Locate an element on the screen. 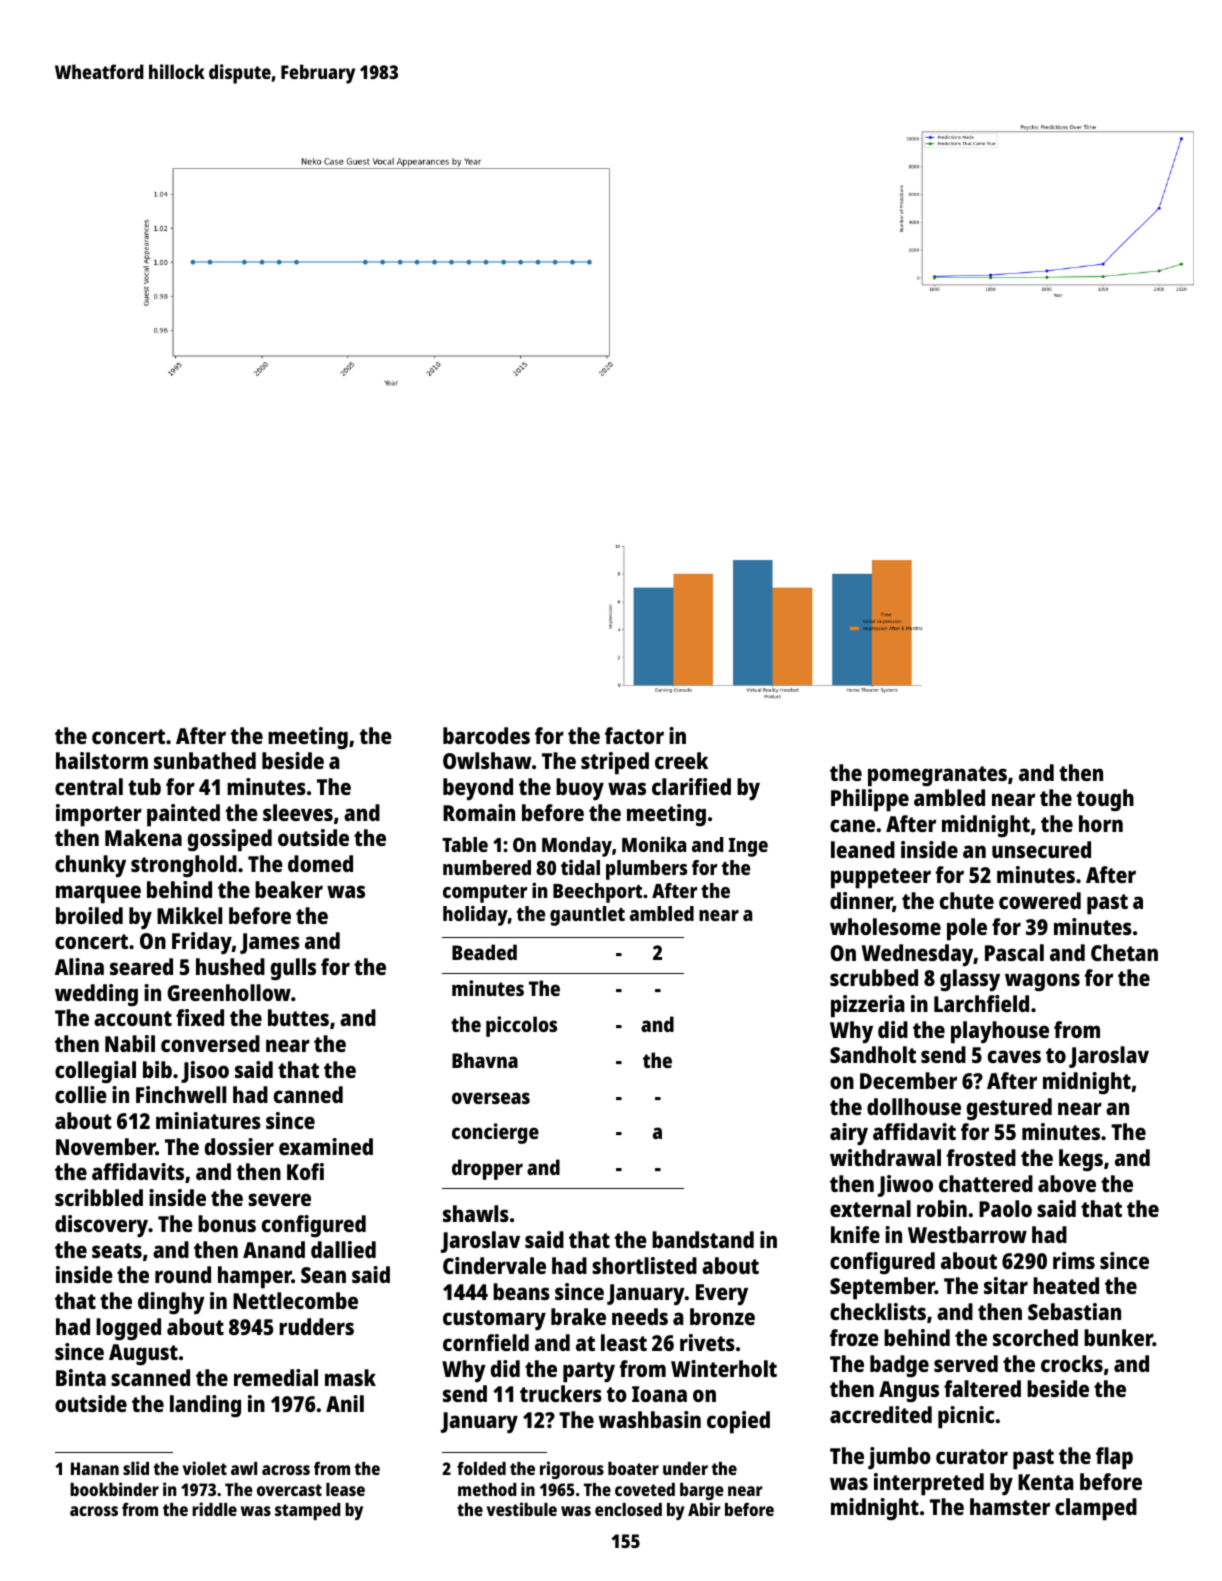 The image size is (1222, 1581). factor is located at coordinates (634, 735).
